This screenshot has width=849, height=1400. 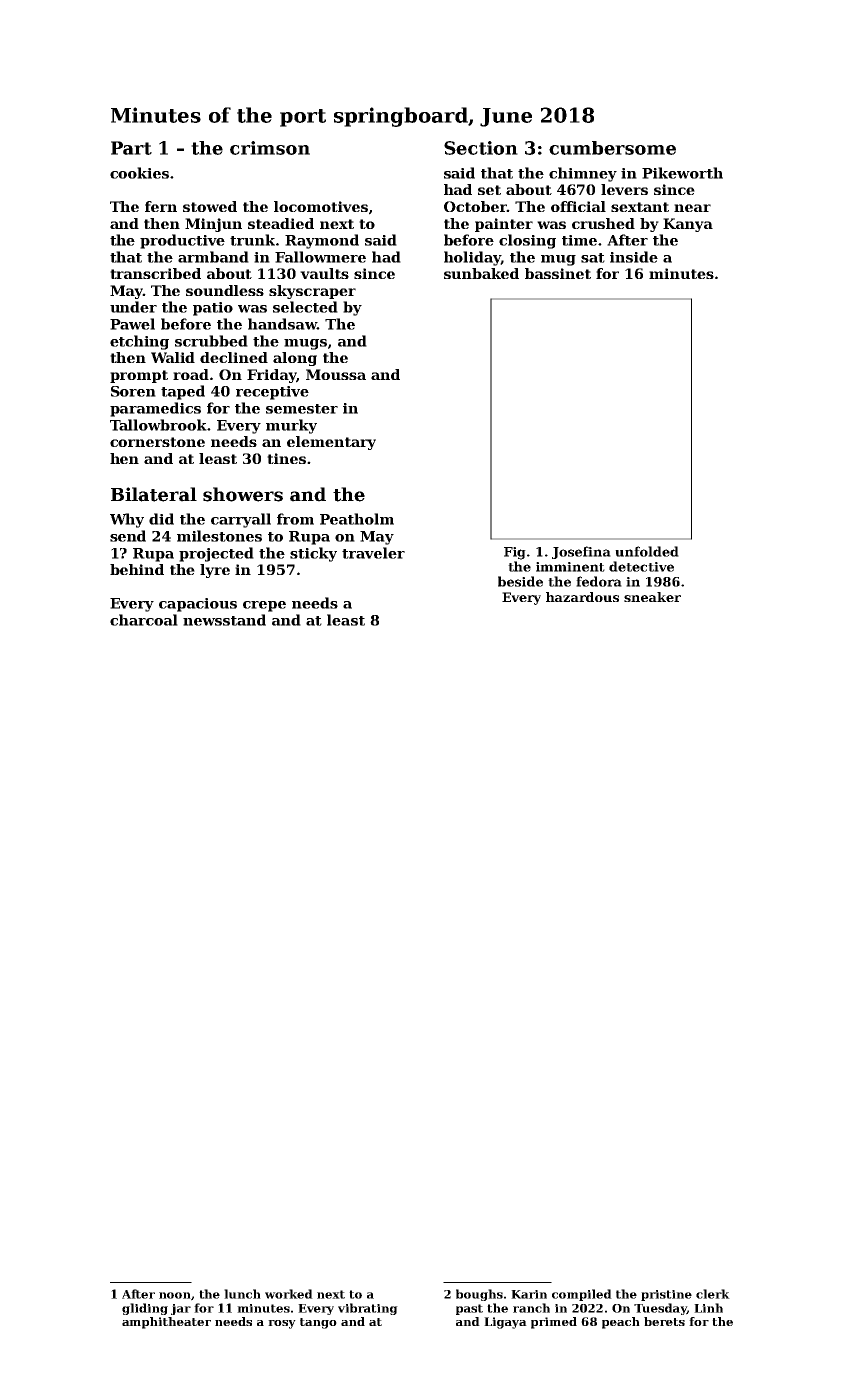 What do you see at coordinates (479, 1295) in the screenshot?
I see `boughs` at bounding box center [479, 1295].
